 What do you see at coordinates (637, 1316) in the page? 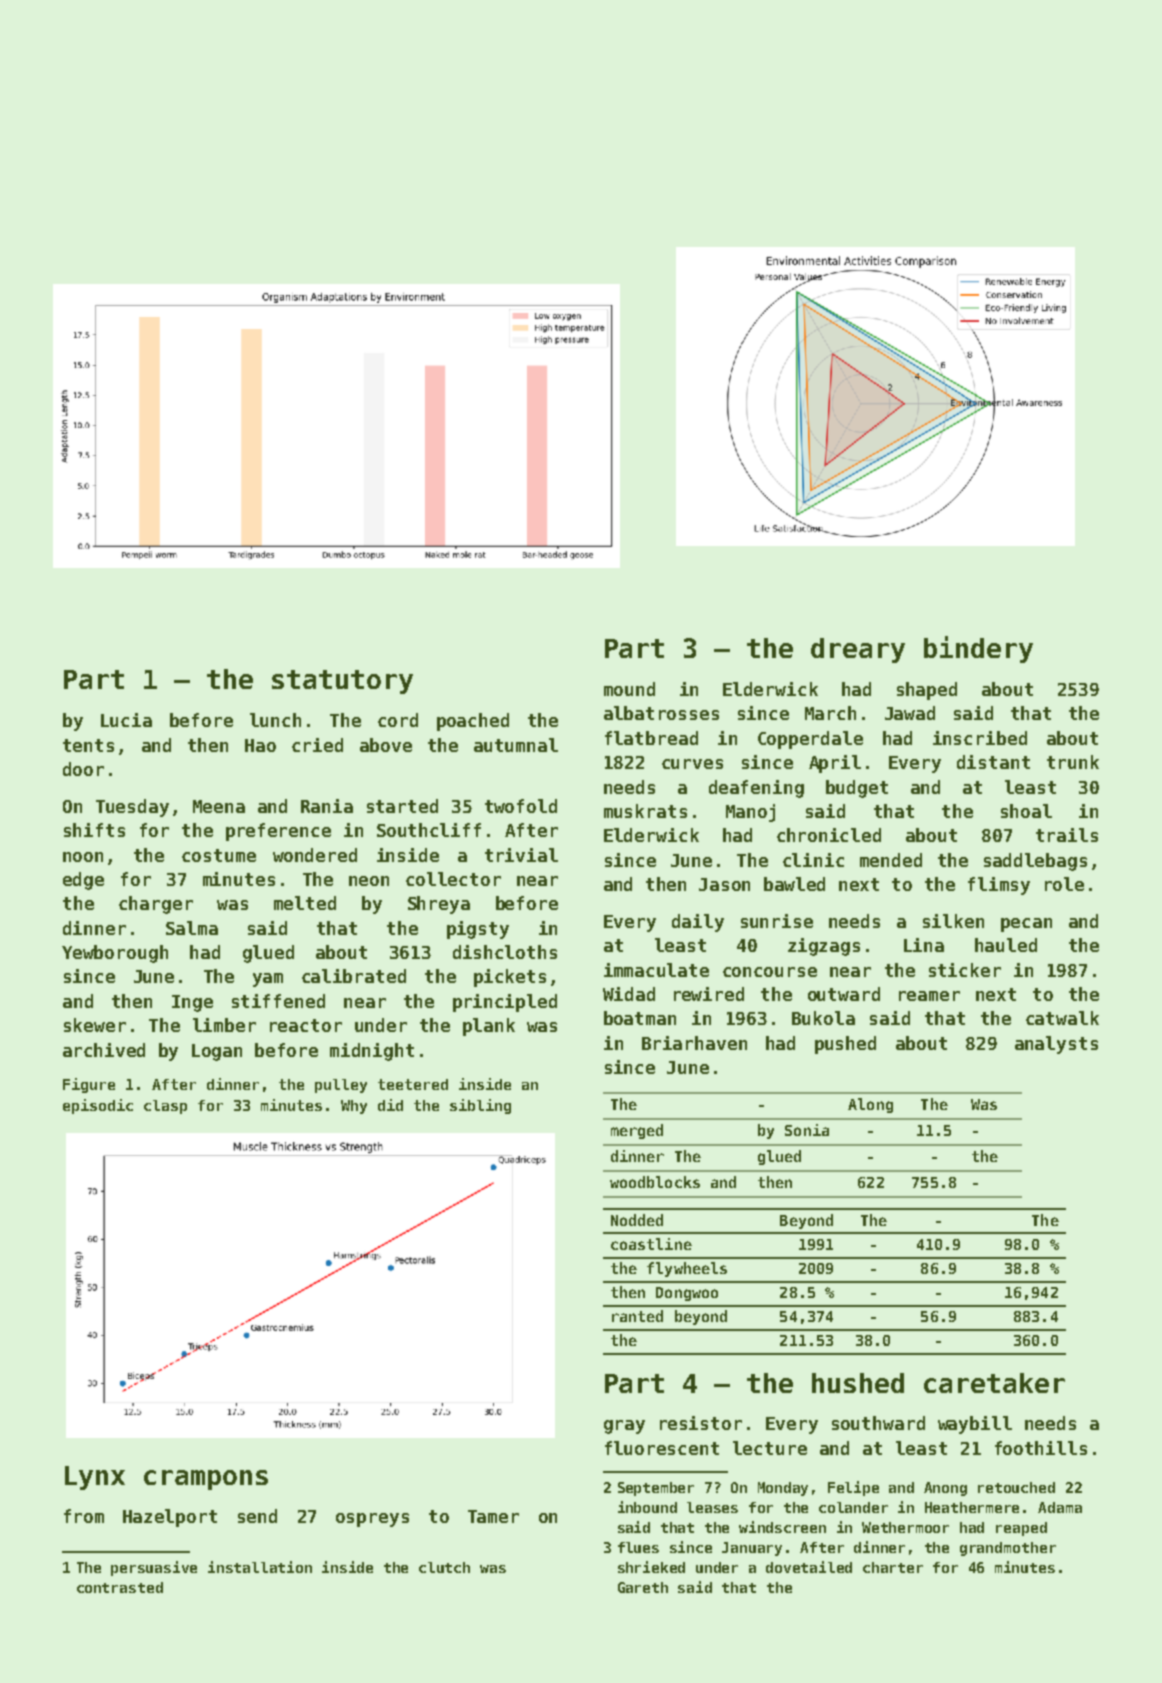
I see `ranted` at bounding box center [637, 1316].
